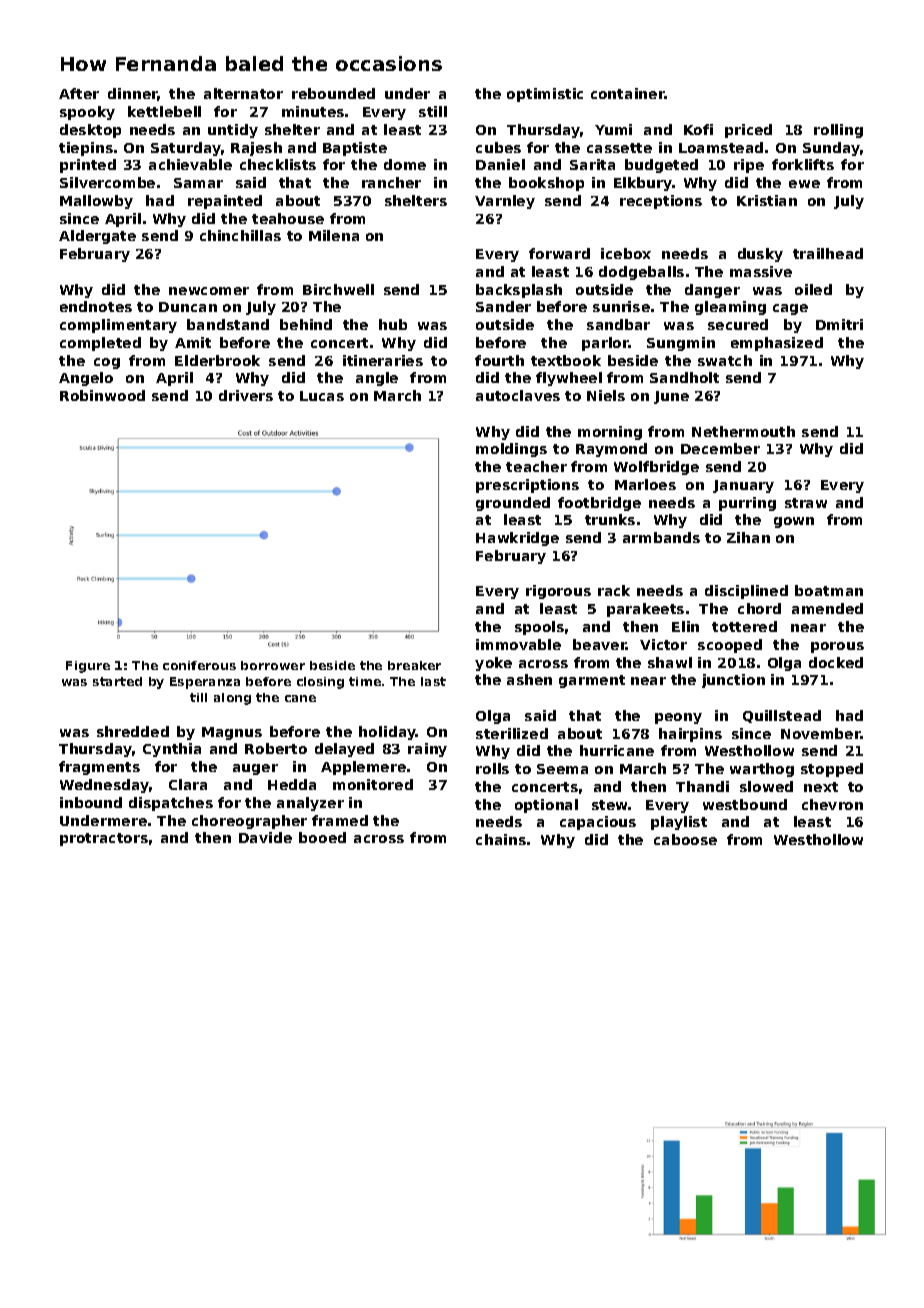 The width and height of the screenshot is (924, 1308). What do you see at coordinates (829, 590) in the screenshot?
I see `boatman` at bounding box center [829, 590].
